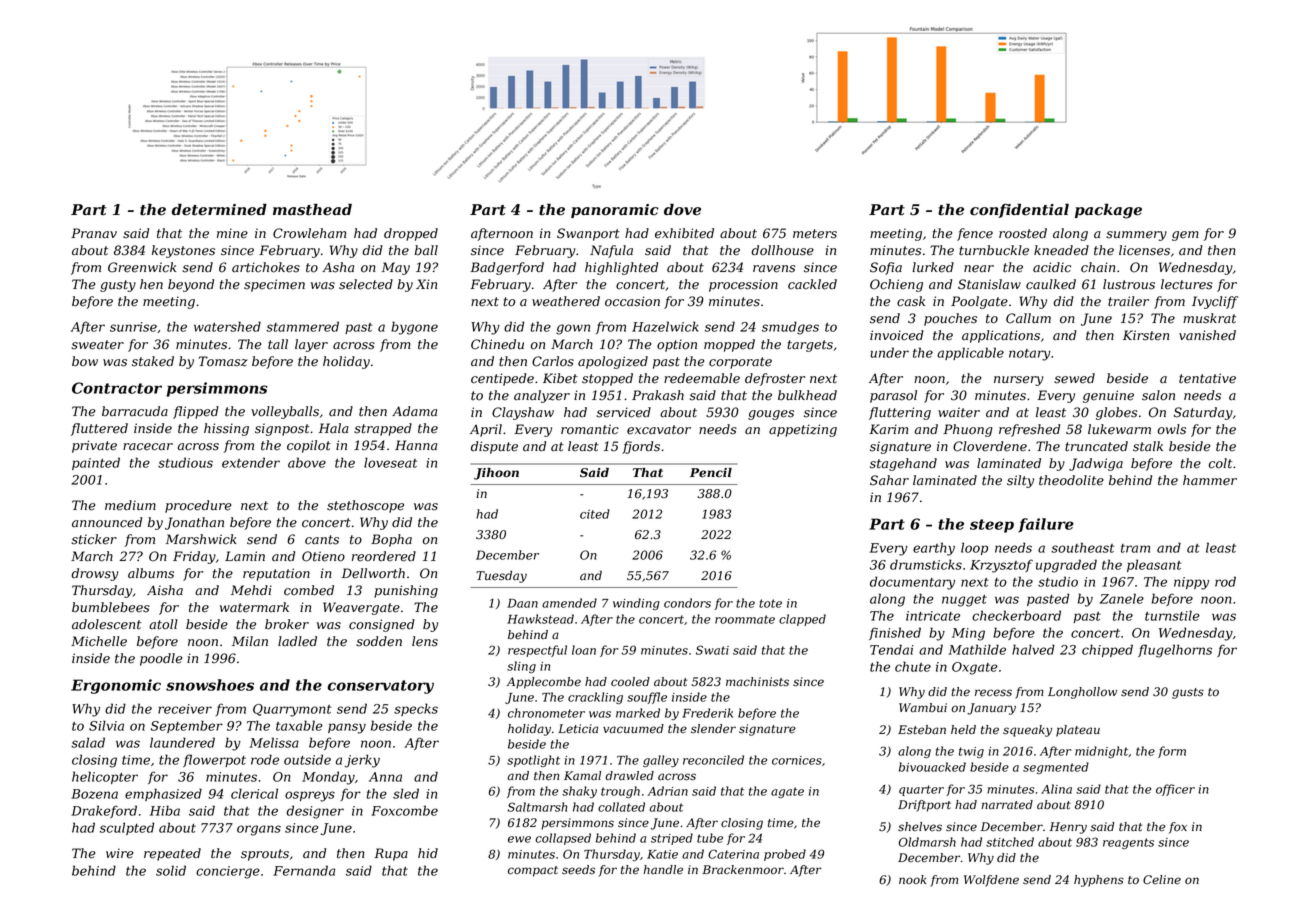 The width and height of the screenshot is (1308, 924). What do you see at coordinates (265, 759) in the screenshot?
I see `rode` at bounding box center [265, 759].
